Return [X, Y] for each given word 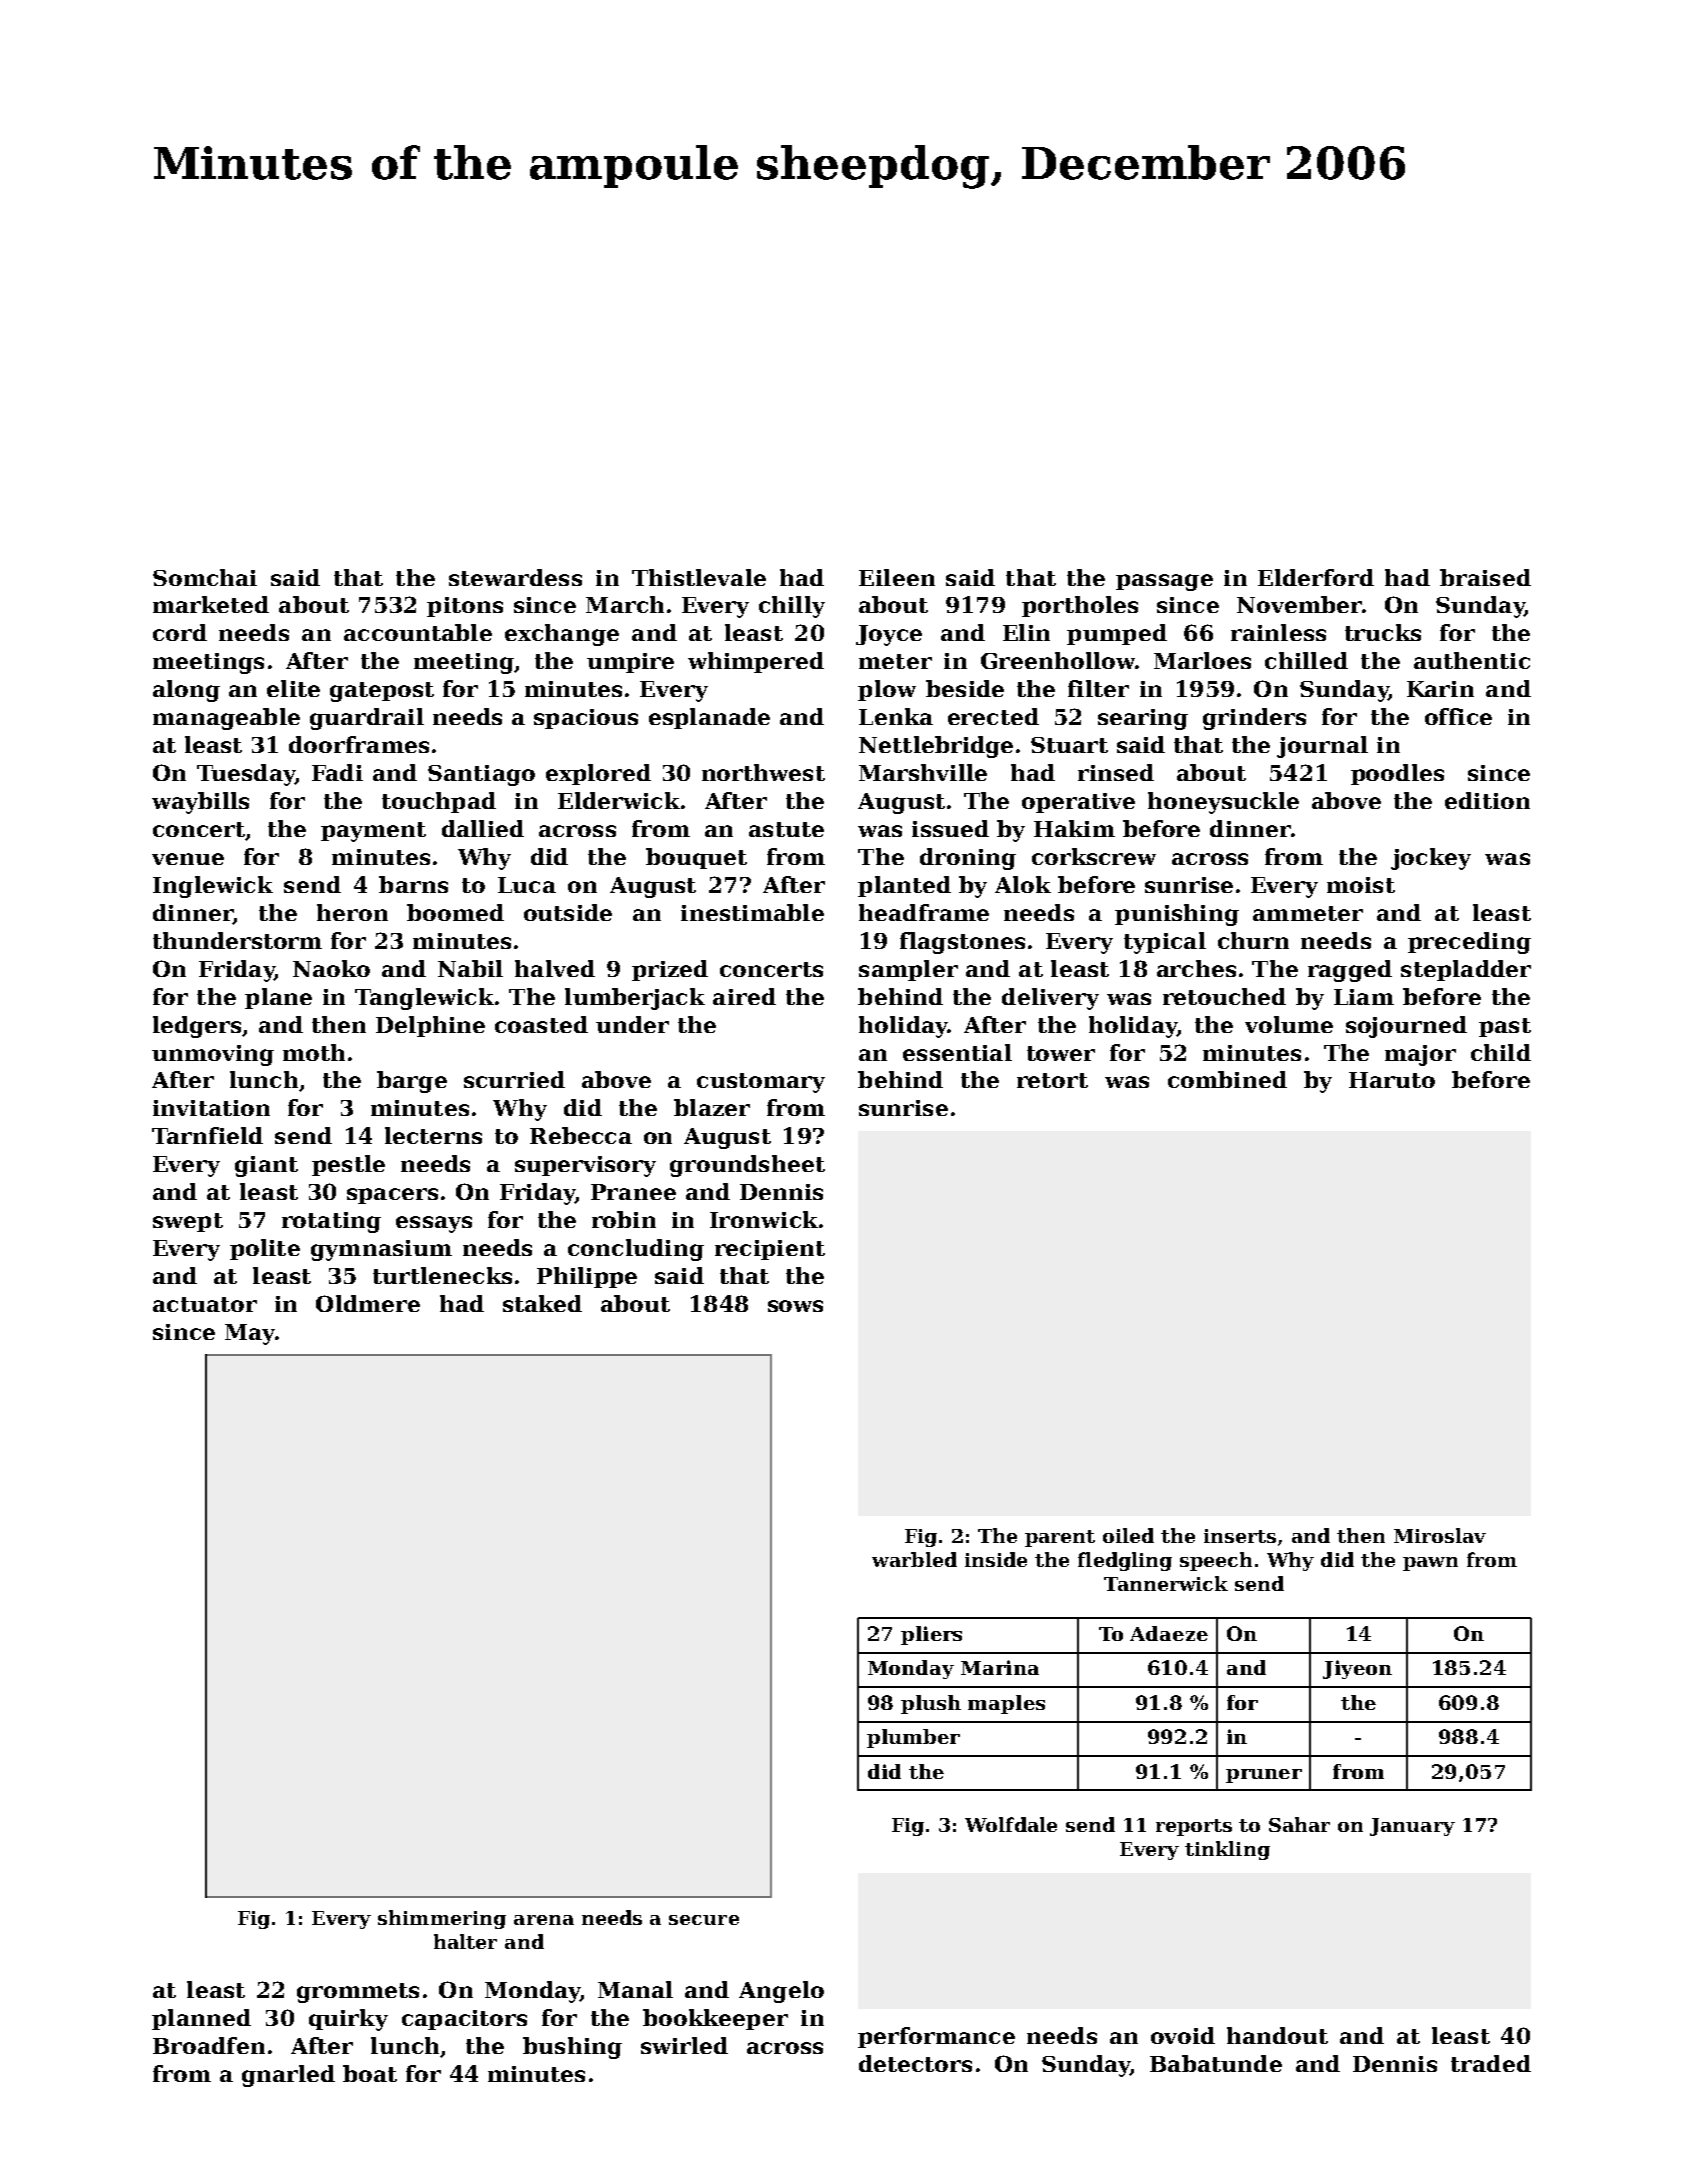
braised [1485, 577]
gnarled [288, 2076]
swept [188, 1222]
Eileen [897, 577]
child [1501, 1052]
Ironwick [764, 1219]
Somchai [205, 577]
